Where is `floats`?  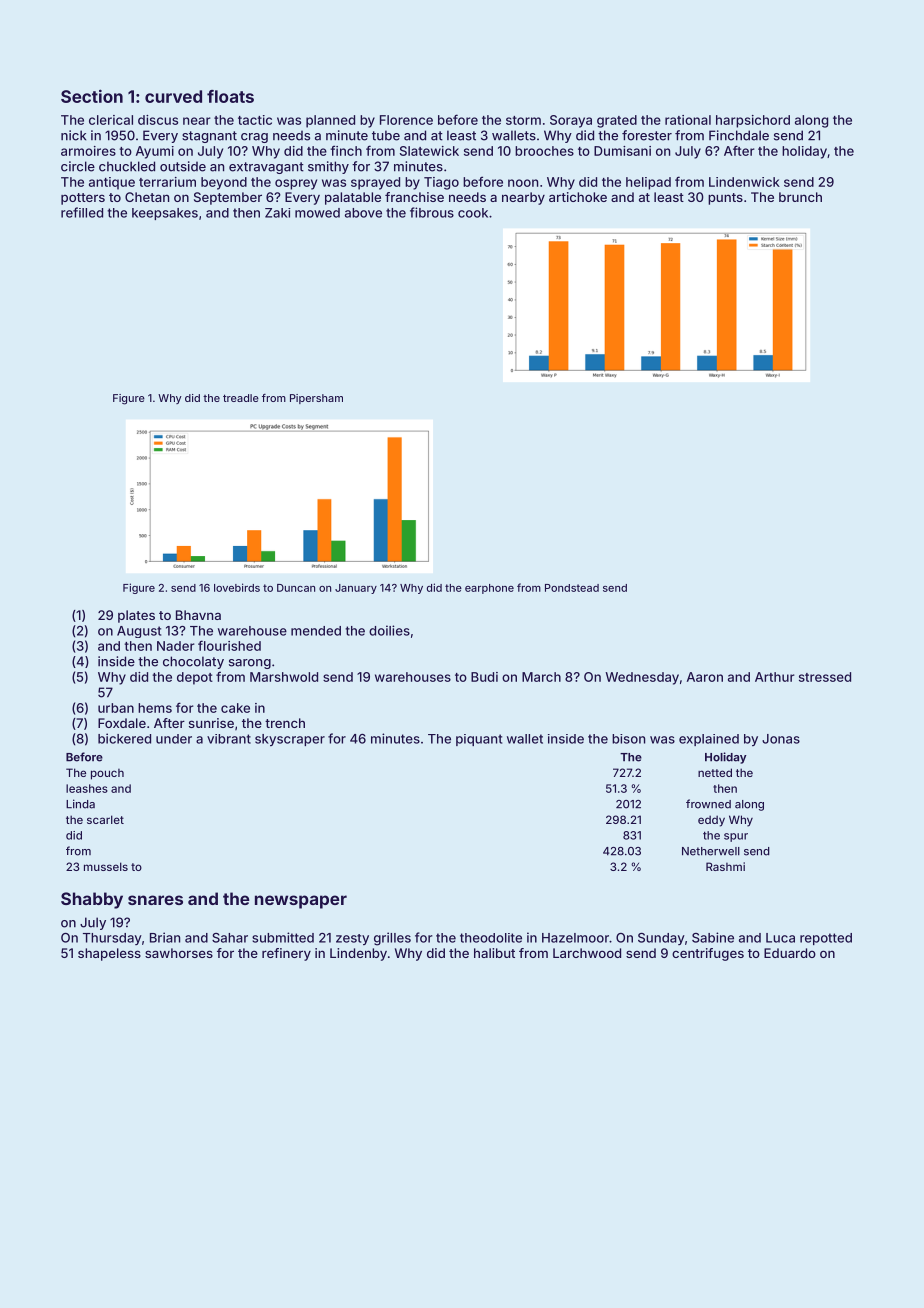 floats is located at coordinates (230, 96).
